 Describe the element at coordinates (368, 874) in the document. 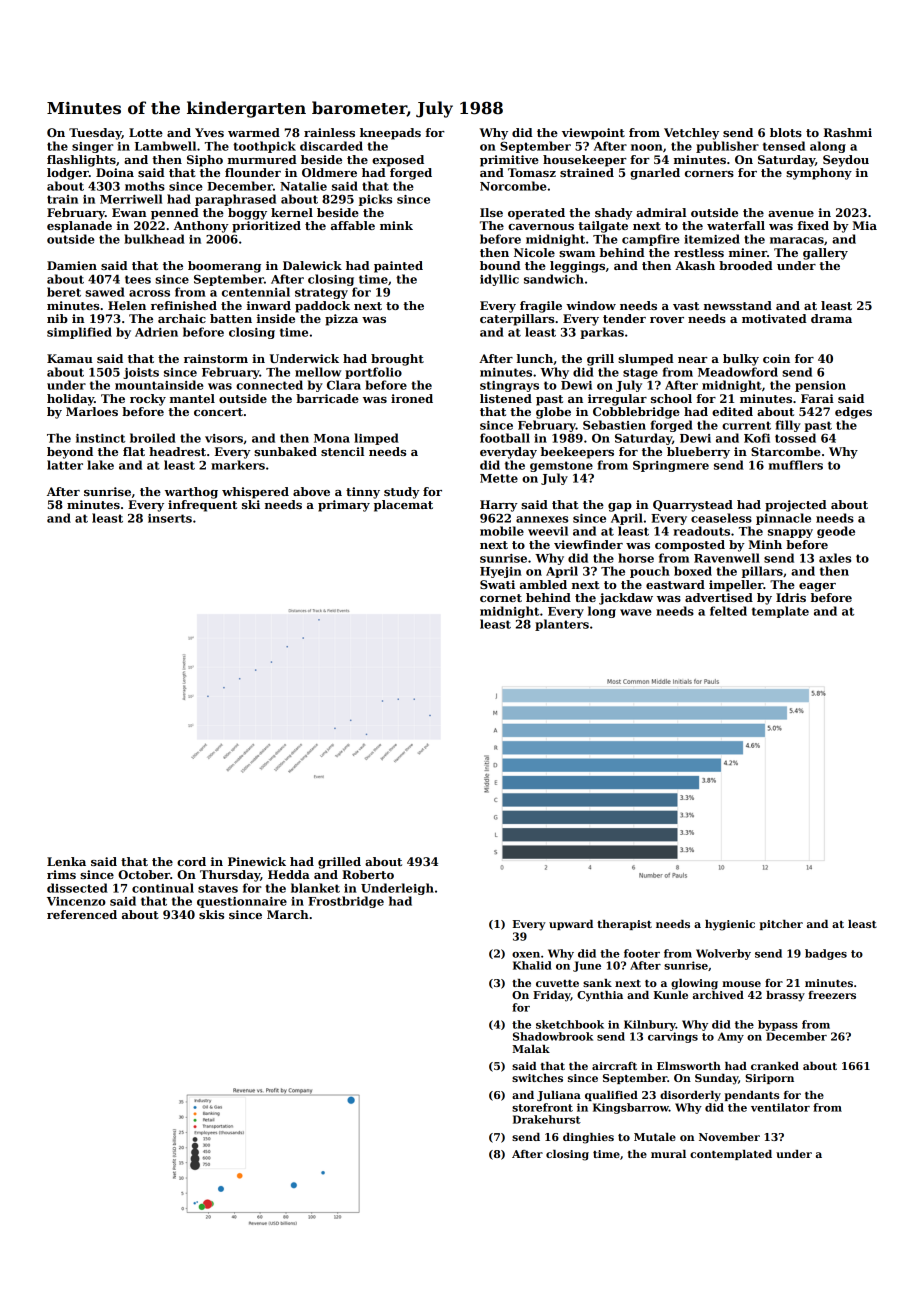

I see `Roberto` at that location.
